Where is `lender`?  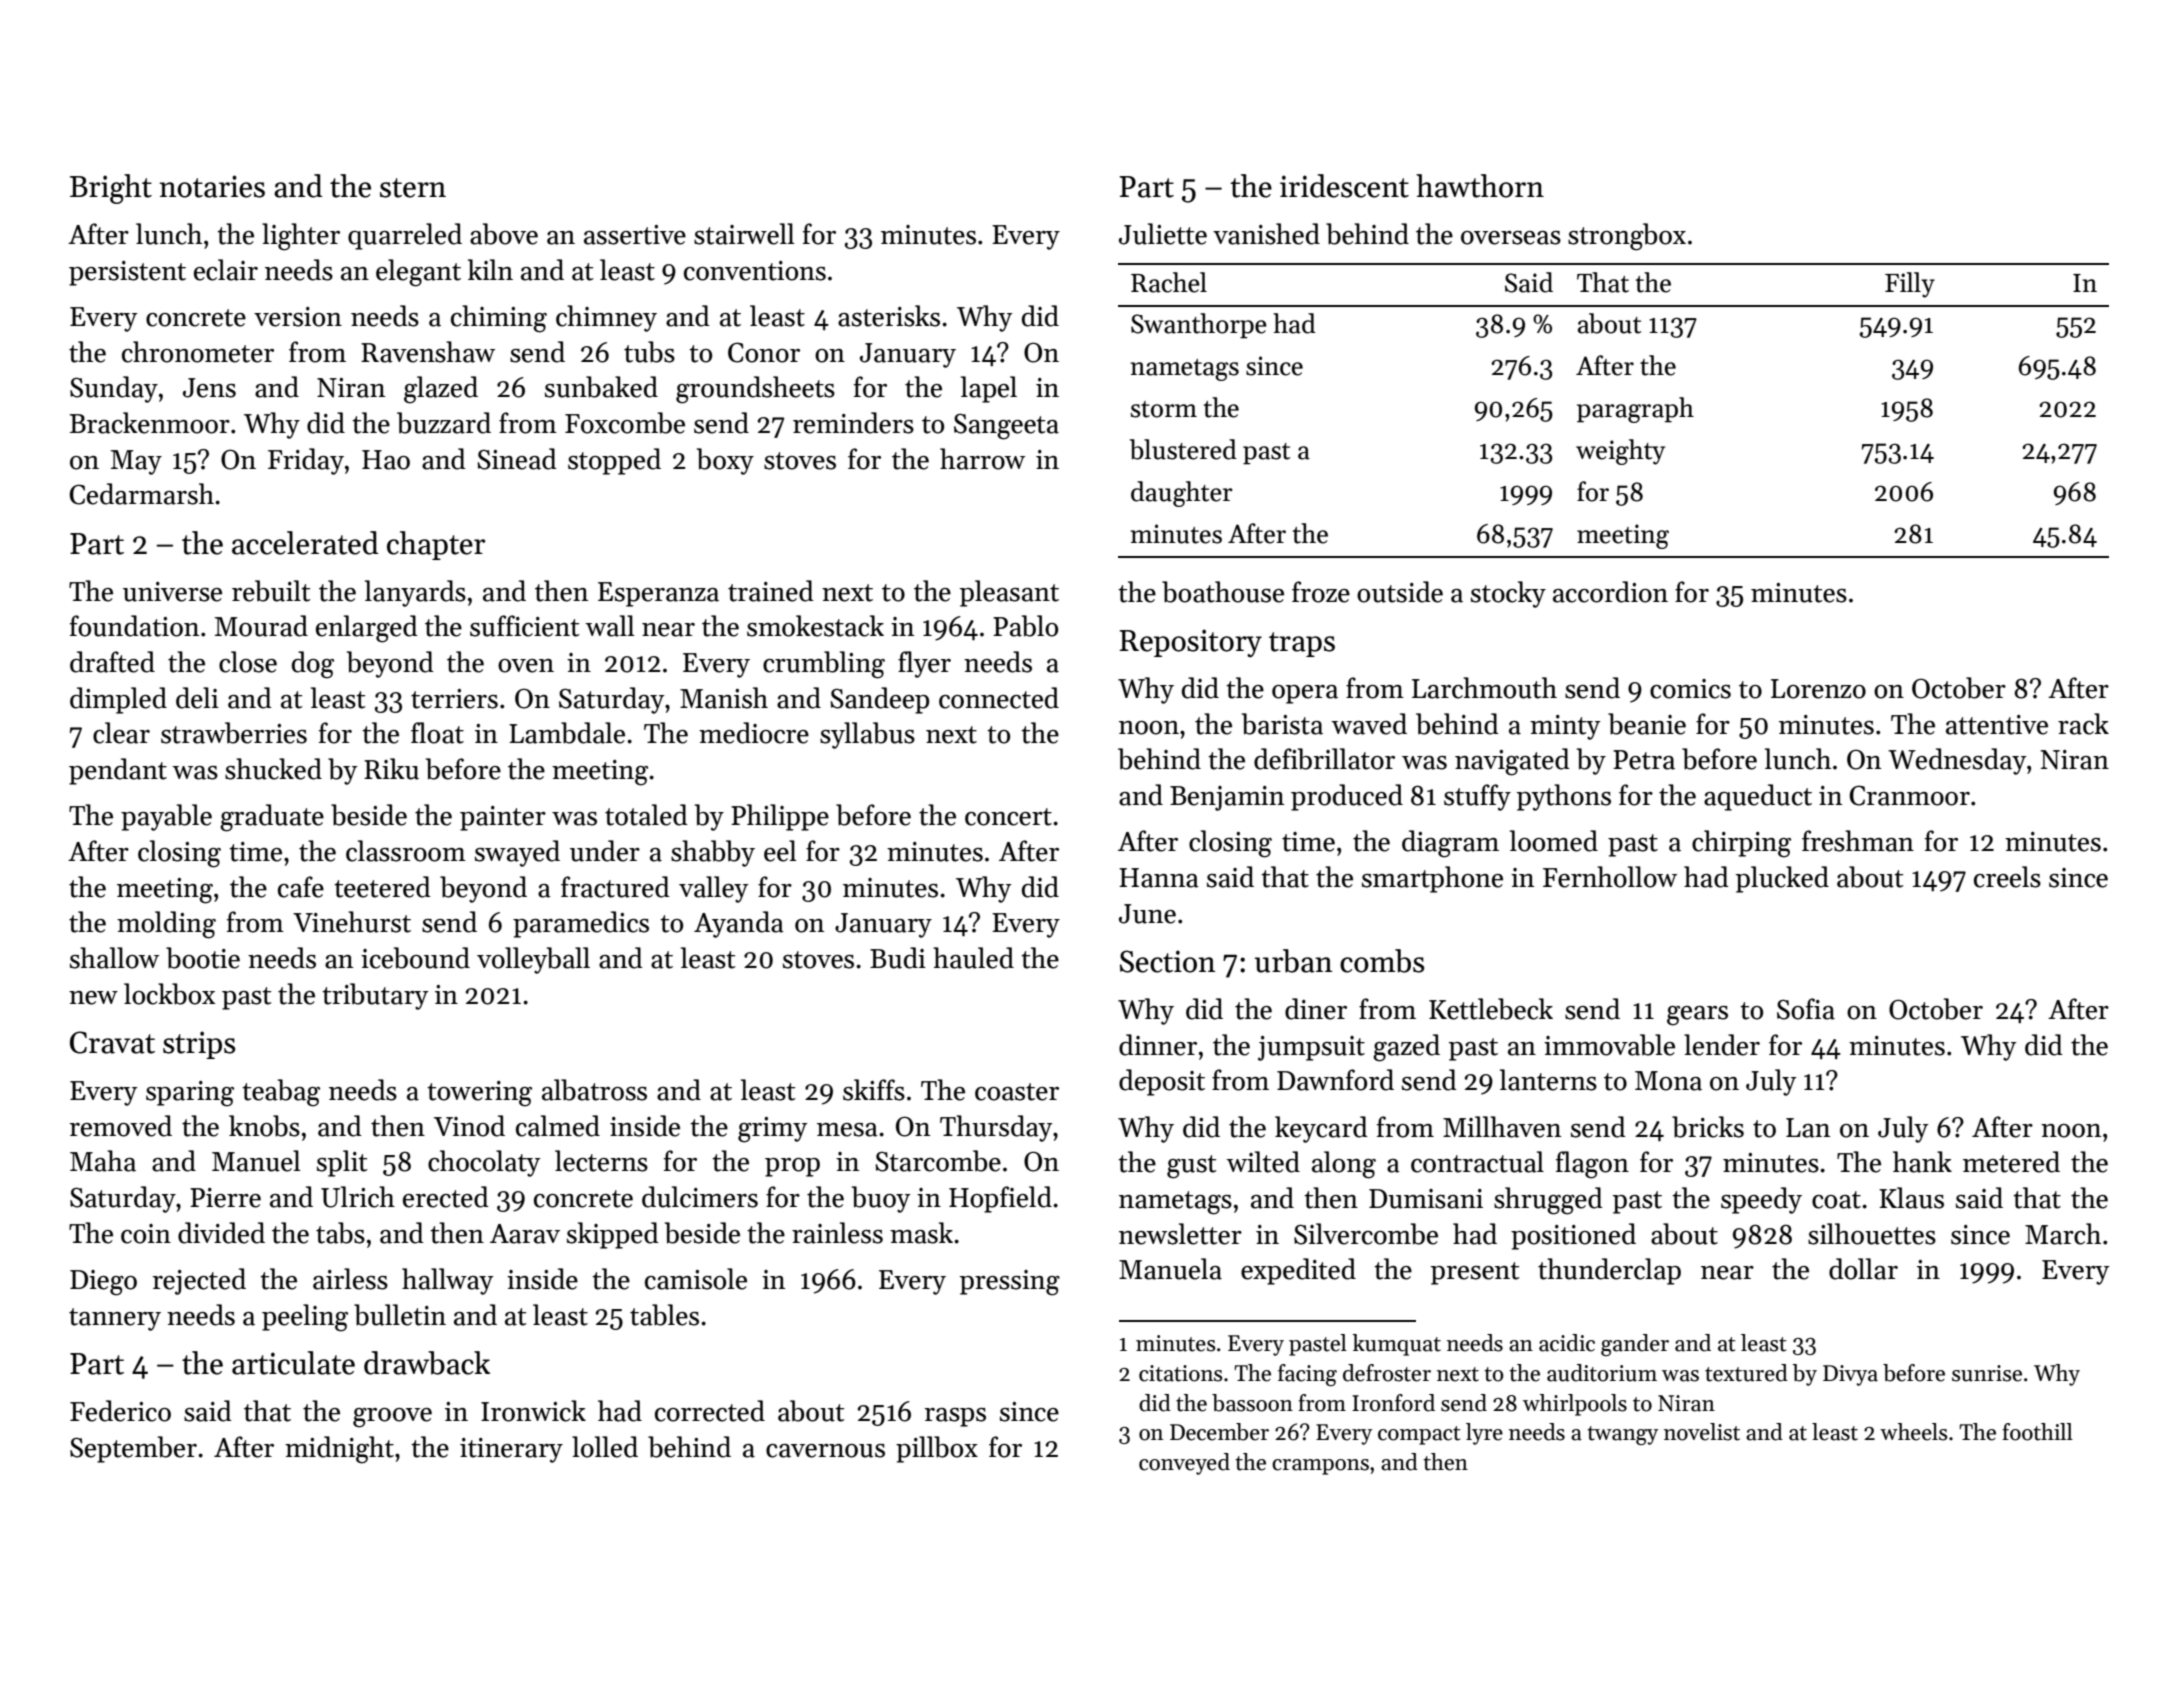
lender is located at coordinates (1722, 1045).
